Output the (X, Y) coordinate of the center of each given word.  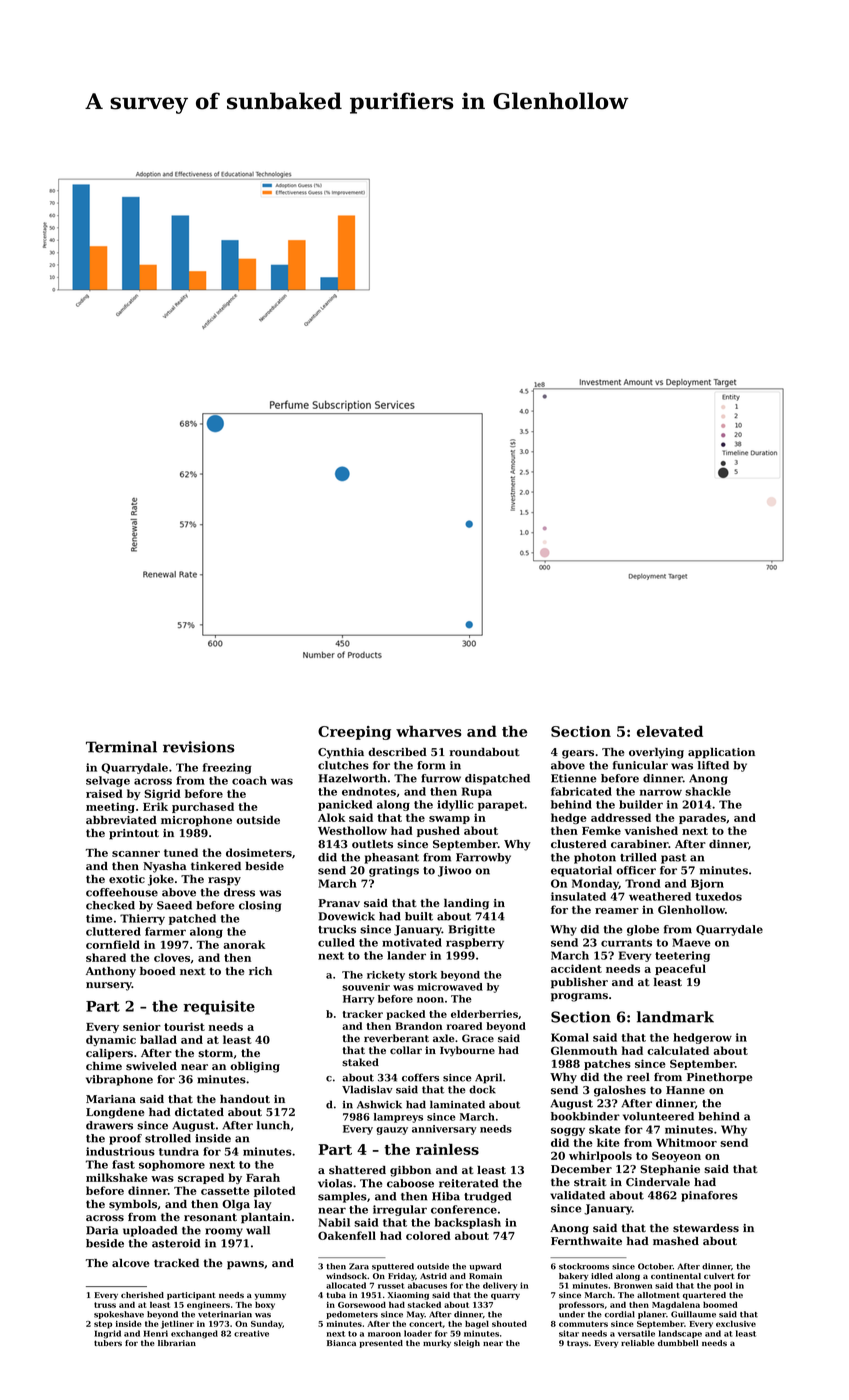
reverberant (396, 1038)
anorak (244, 944)
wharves (429, 731)
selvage (108, 781)
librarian (177, 1343)
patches (607, 1064)
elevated (670, 731)
